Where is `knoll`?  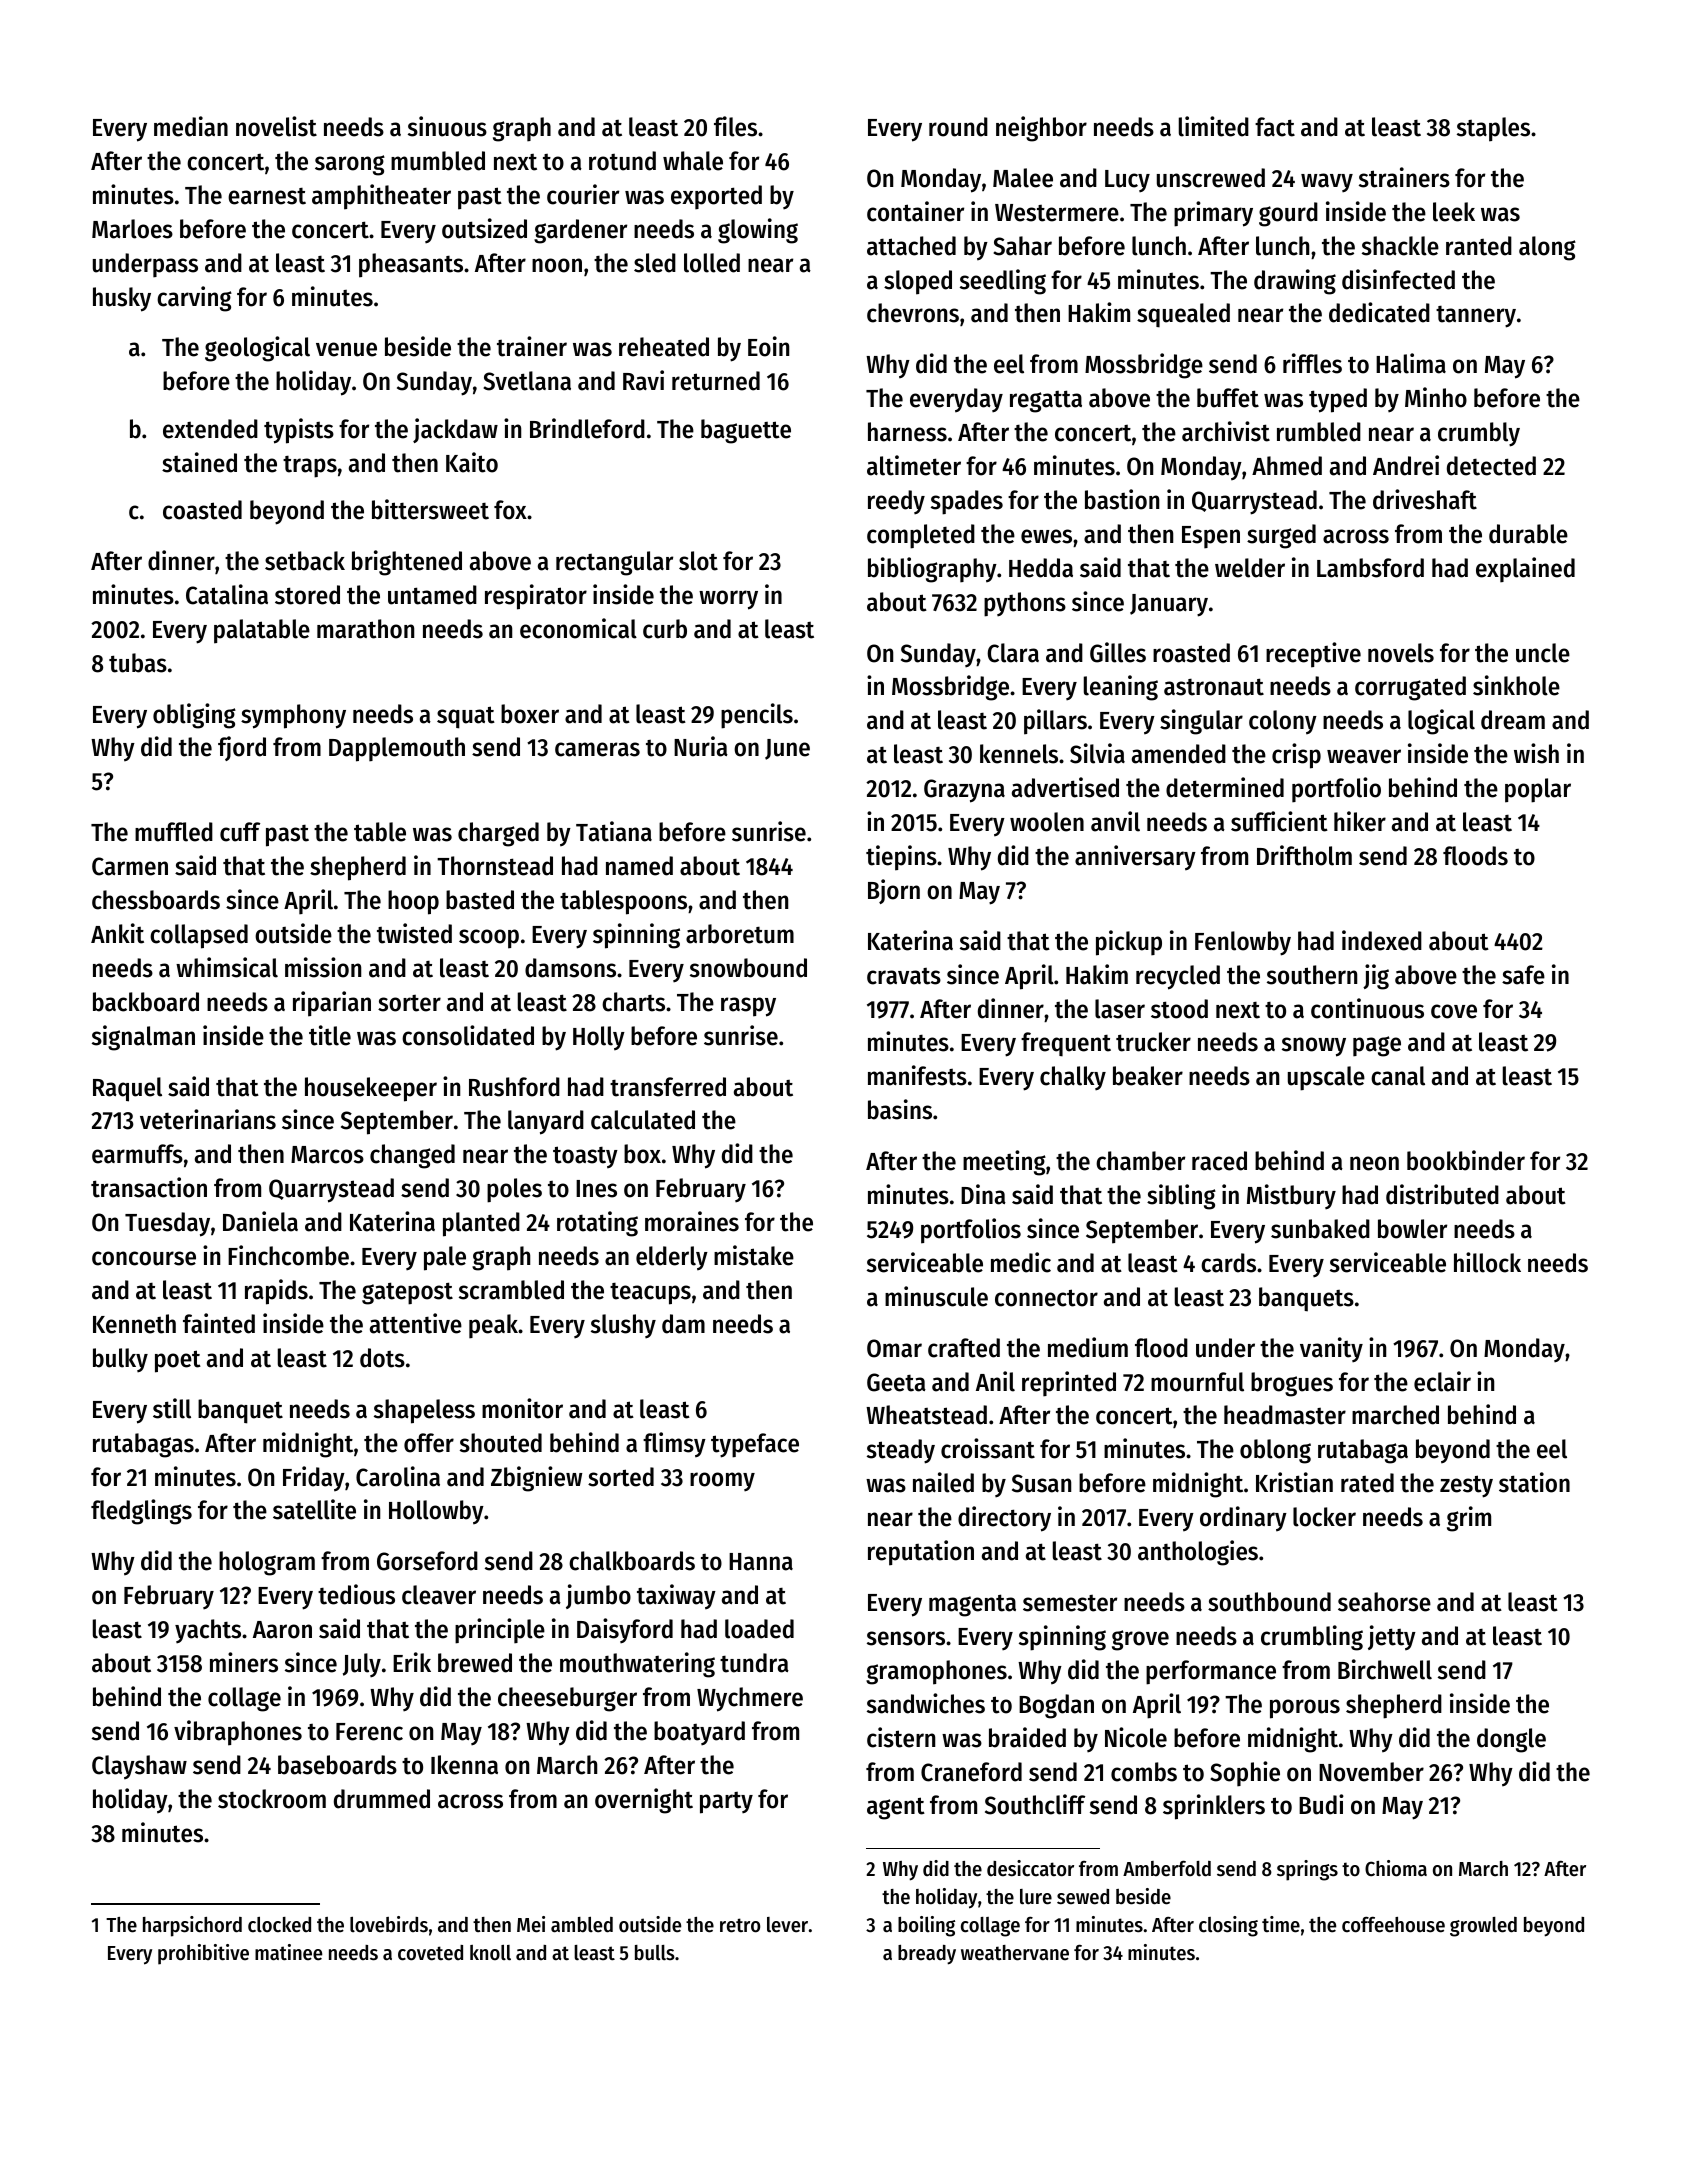
knoll is located at coordinates (490, 1953).
